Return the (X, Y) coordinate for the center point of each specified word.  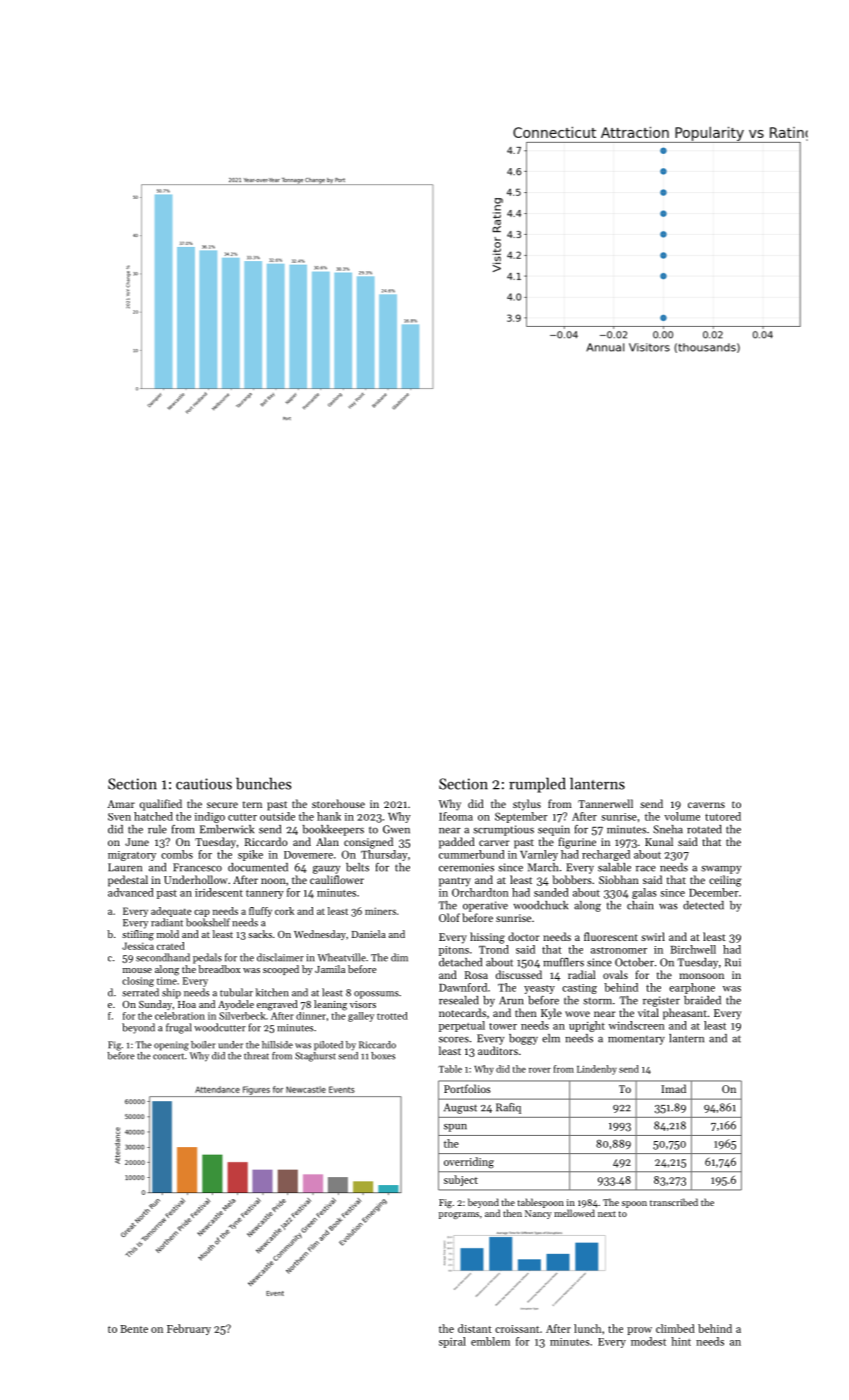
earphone (692, 988)
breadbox (219, 969)
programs (459, 1215)
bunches (263, 783)
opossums (376, 995)
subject (461, 1180)
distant (475, 1328)
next (607, 1214)
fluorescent (611, 936)
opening (171, 1046)
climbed (675, 1328)
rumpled (537, 785)
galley (361, 1017)
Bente (134, 1329)
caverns (706, 805)
